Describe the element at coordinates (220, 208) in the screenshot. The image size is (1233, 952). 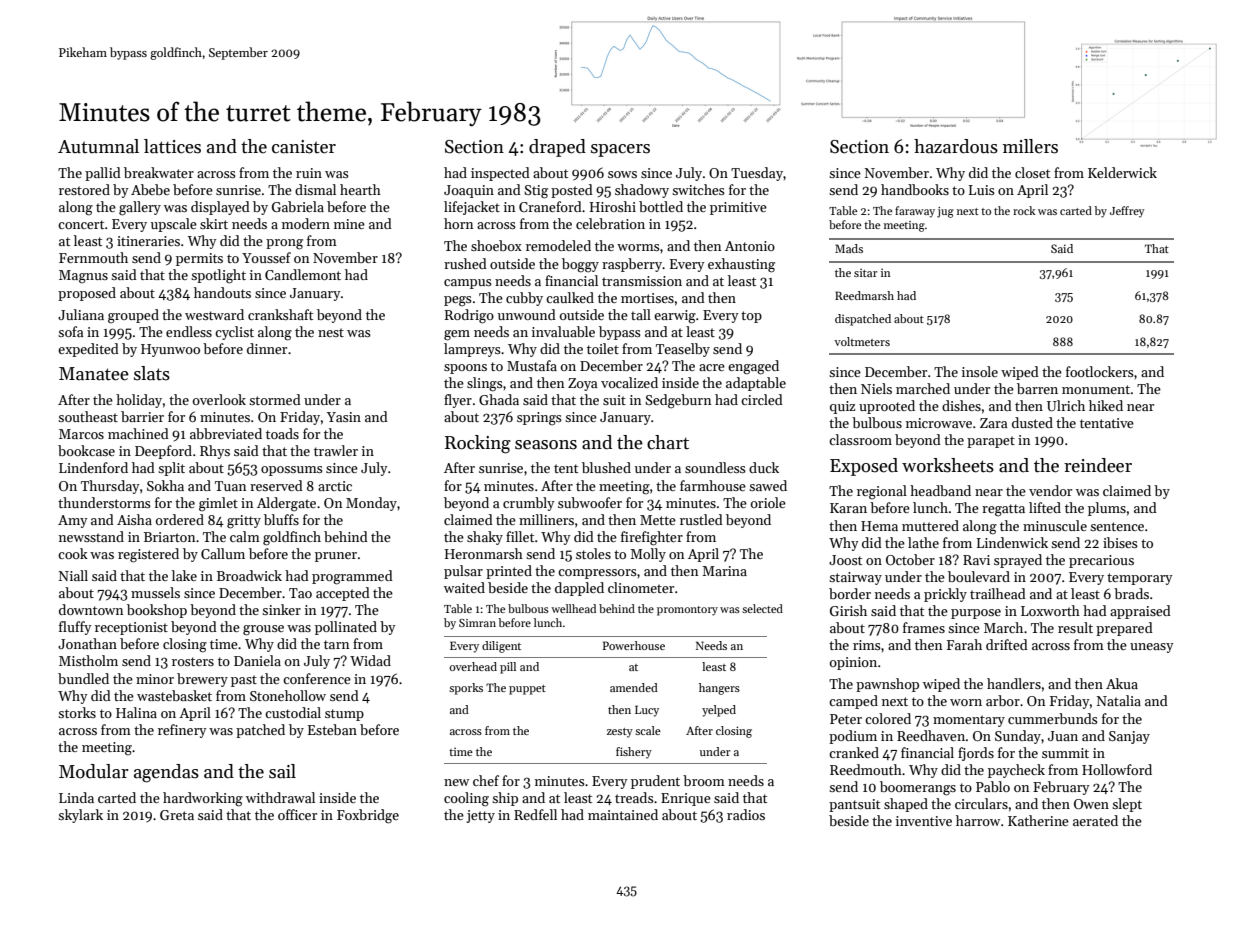
I see `displayed` at that location.
